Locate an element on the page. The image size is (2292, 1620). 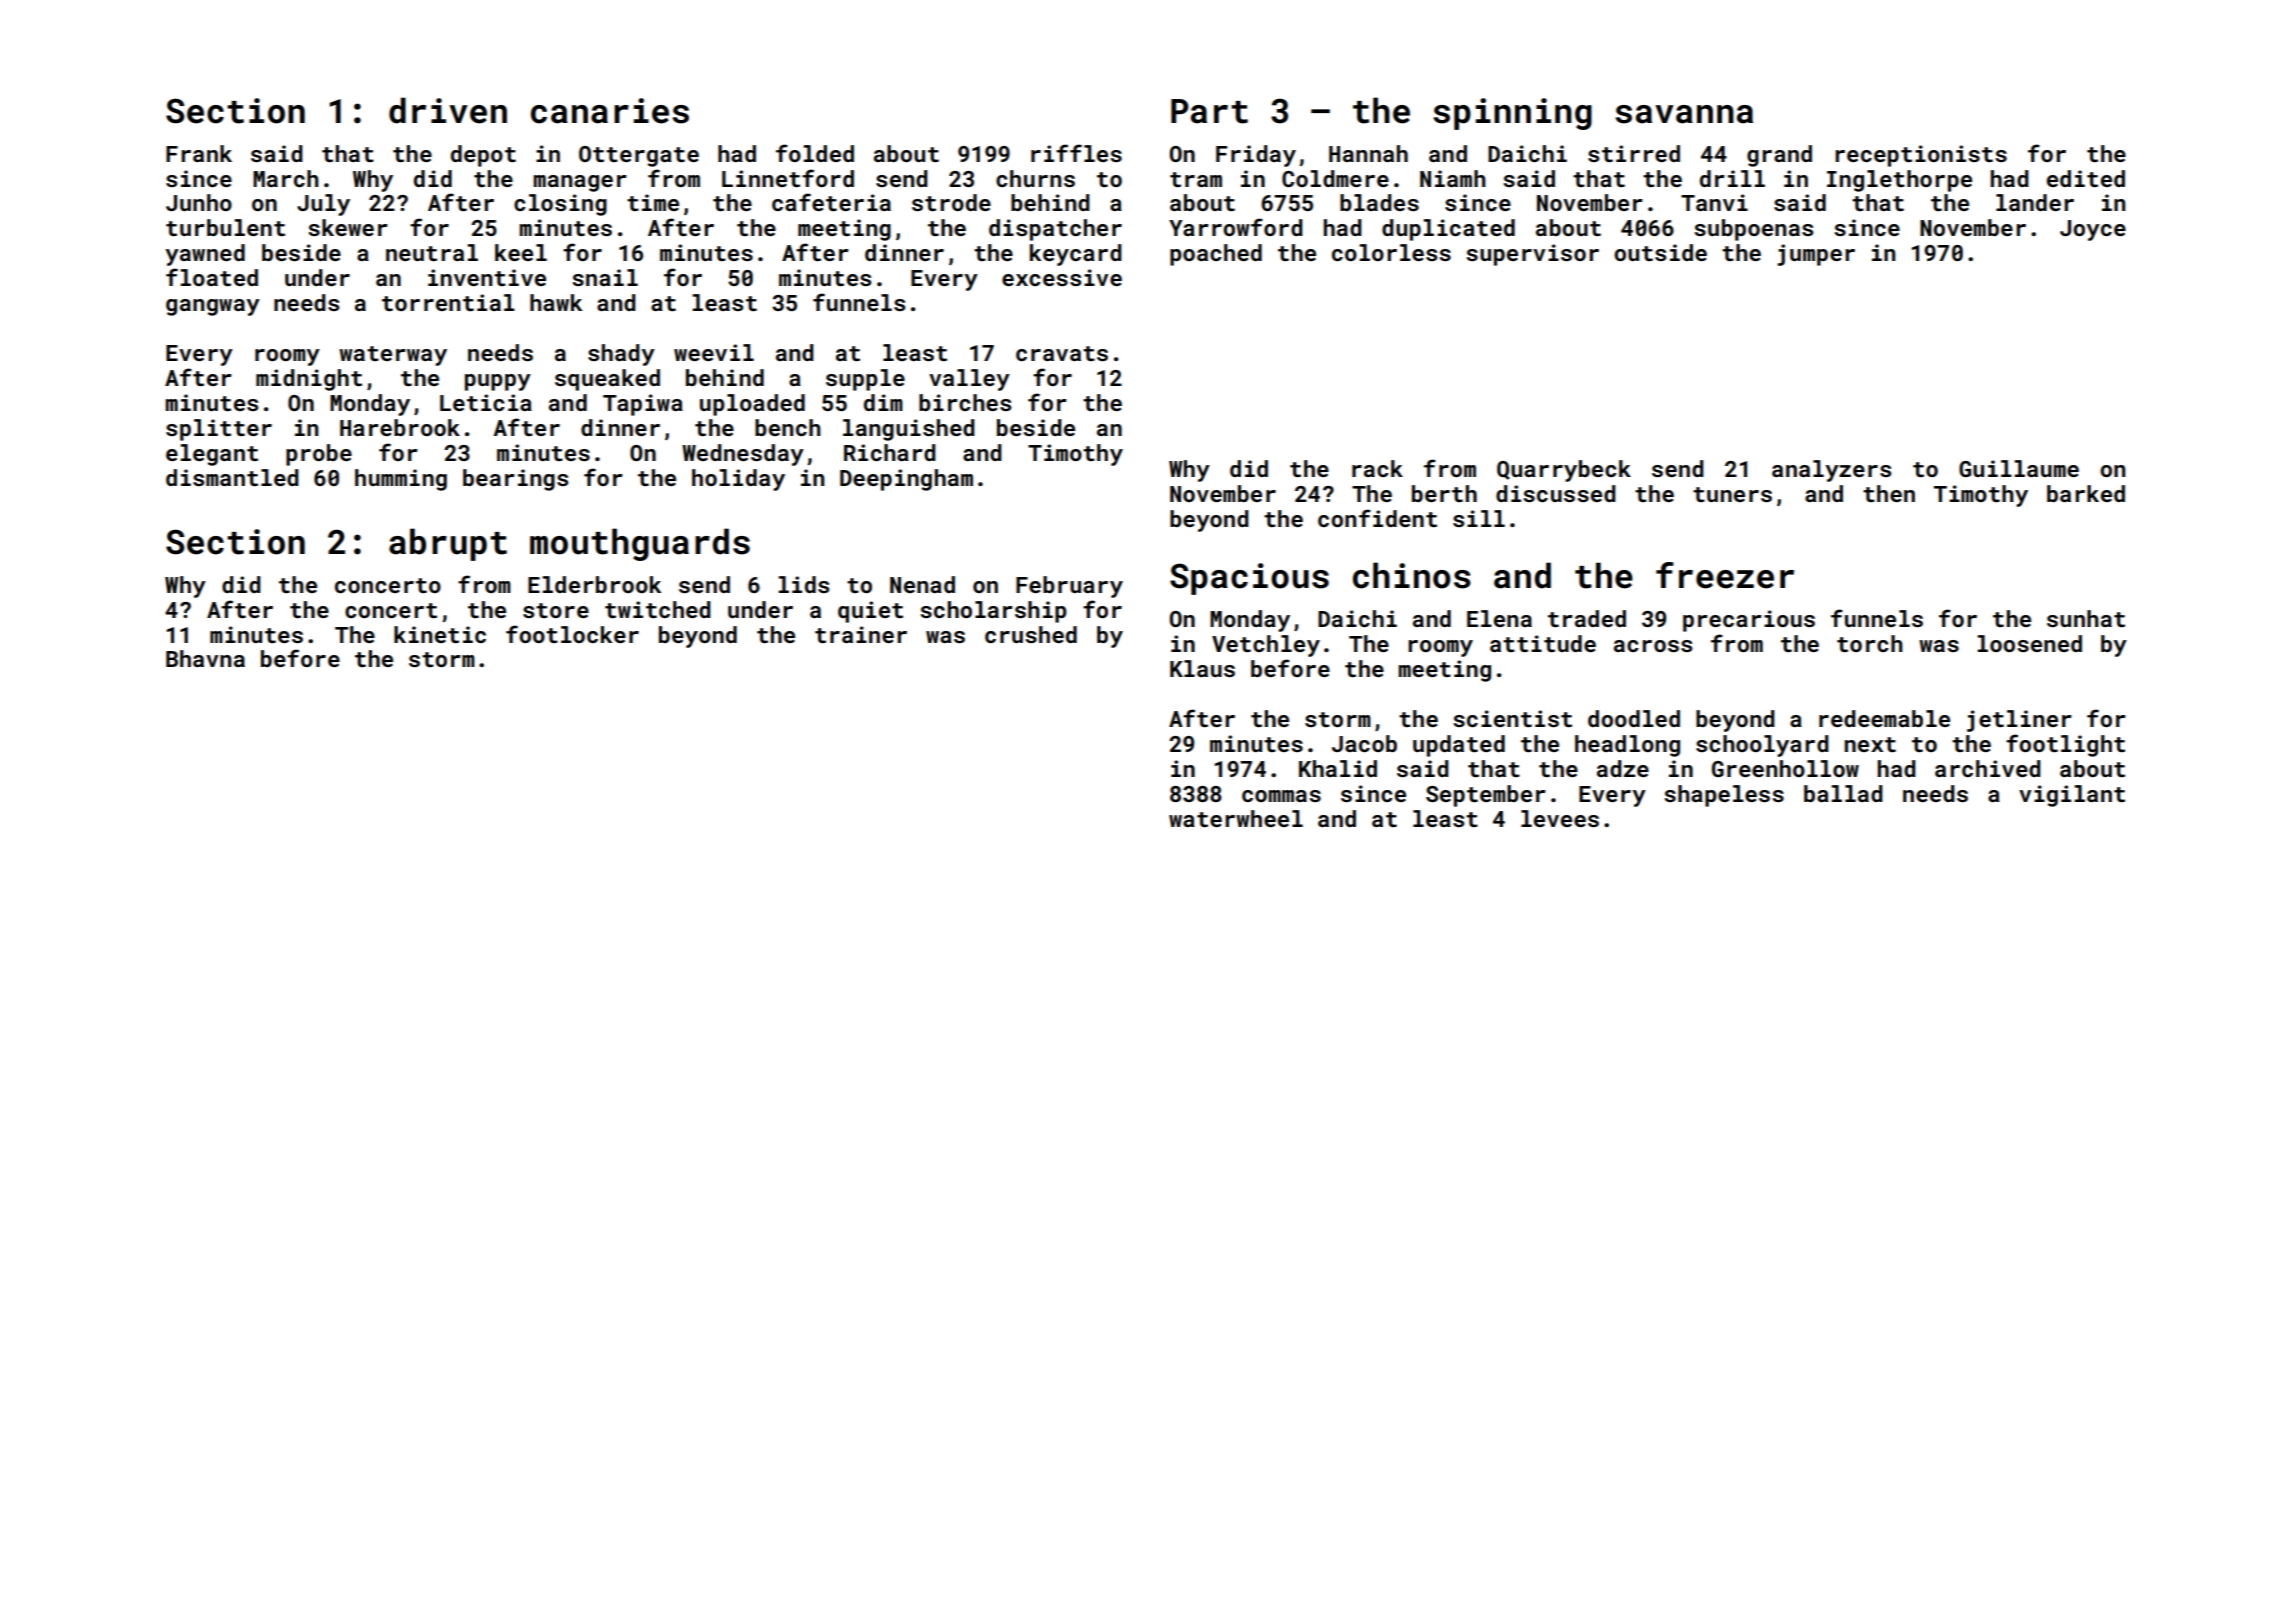
grand is located at coordinates (1779, 156).
